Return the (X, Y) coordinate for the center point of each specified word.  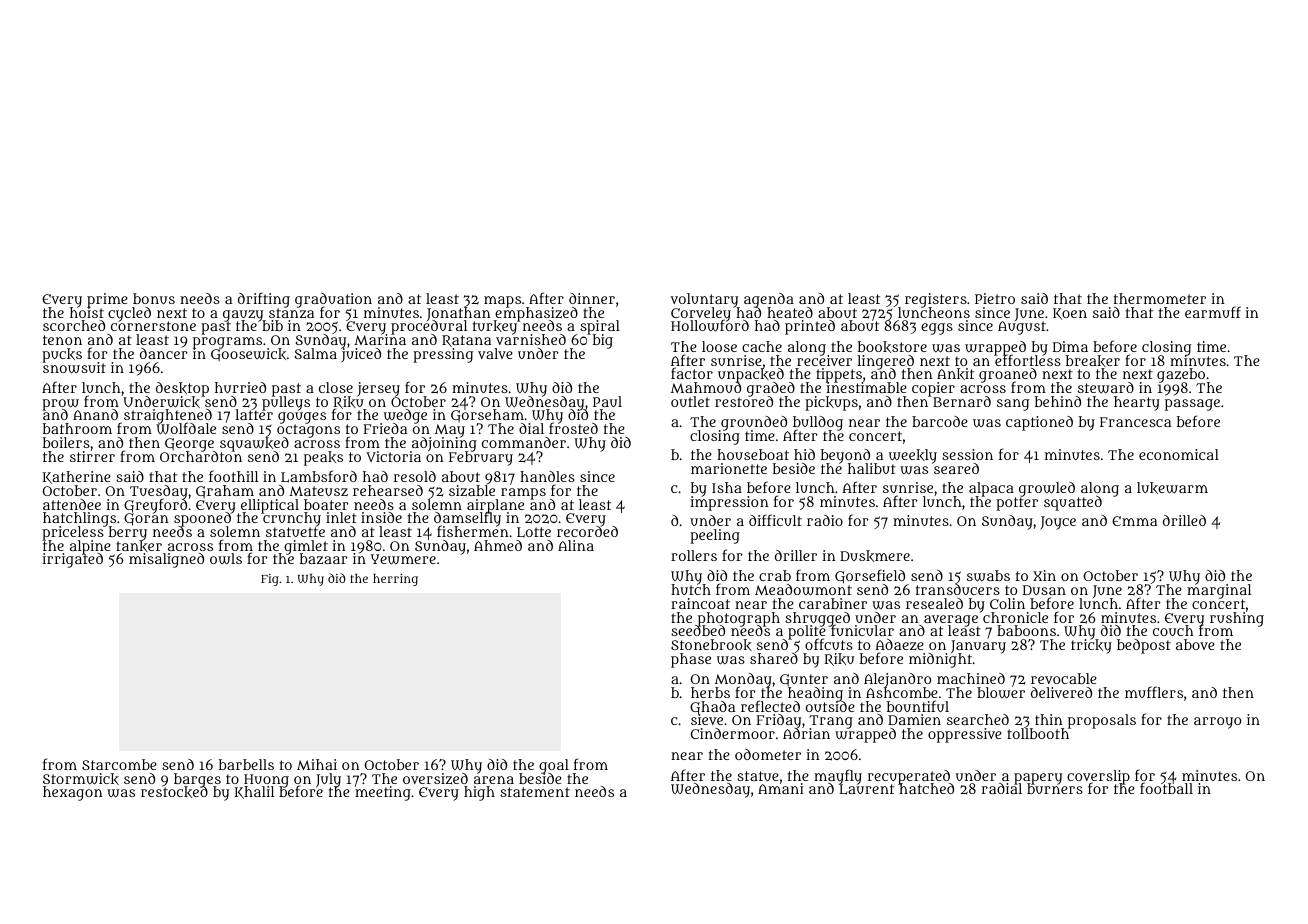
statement (535, 792)
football (1166, 789)
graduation (333, 300)
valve (495, 353)
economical (1179, 454)
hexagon (73, 793)
